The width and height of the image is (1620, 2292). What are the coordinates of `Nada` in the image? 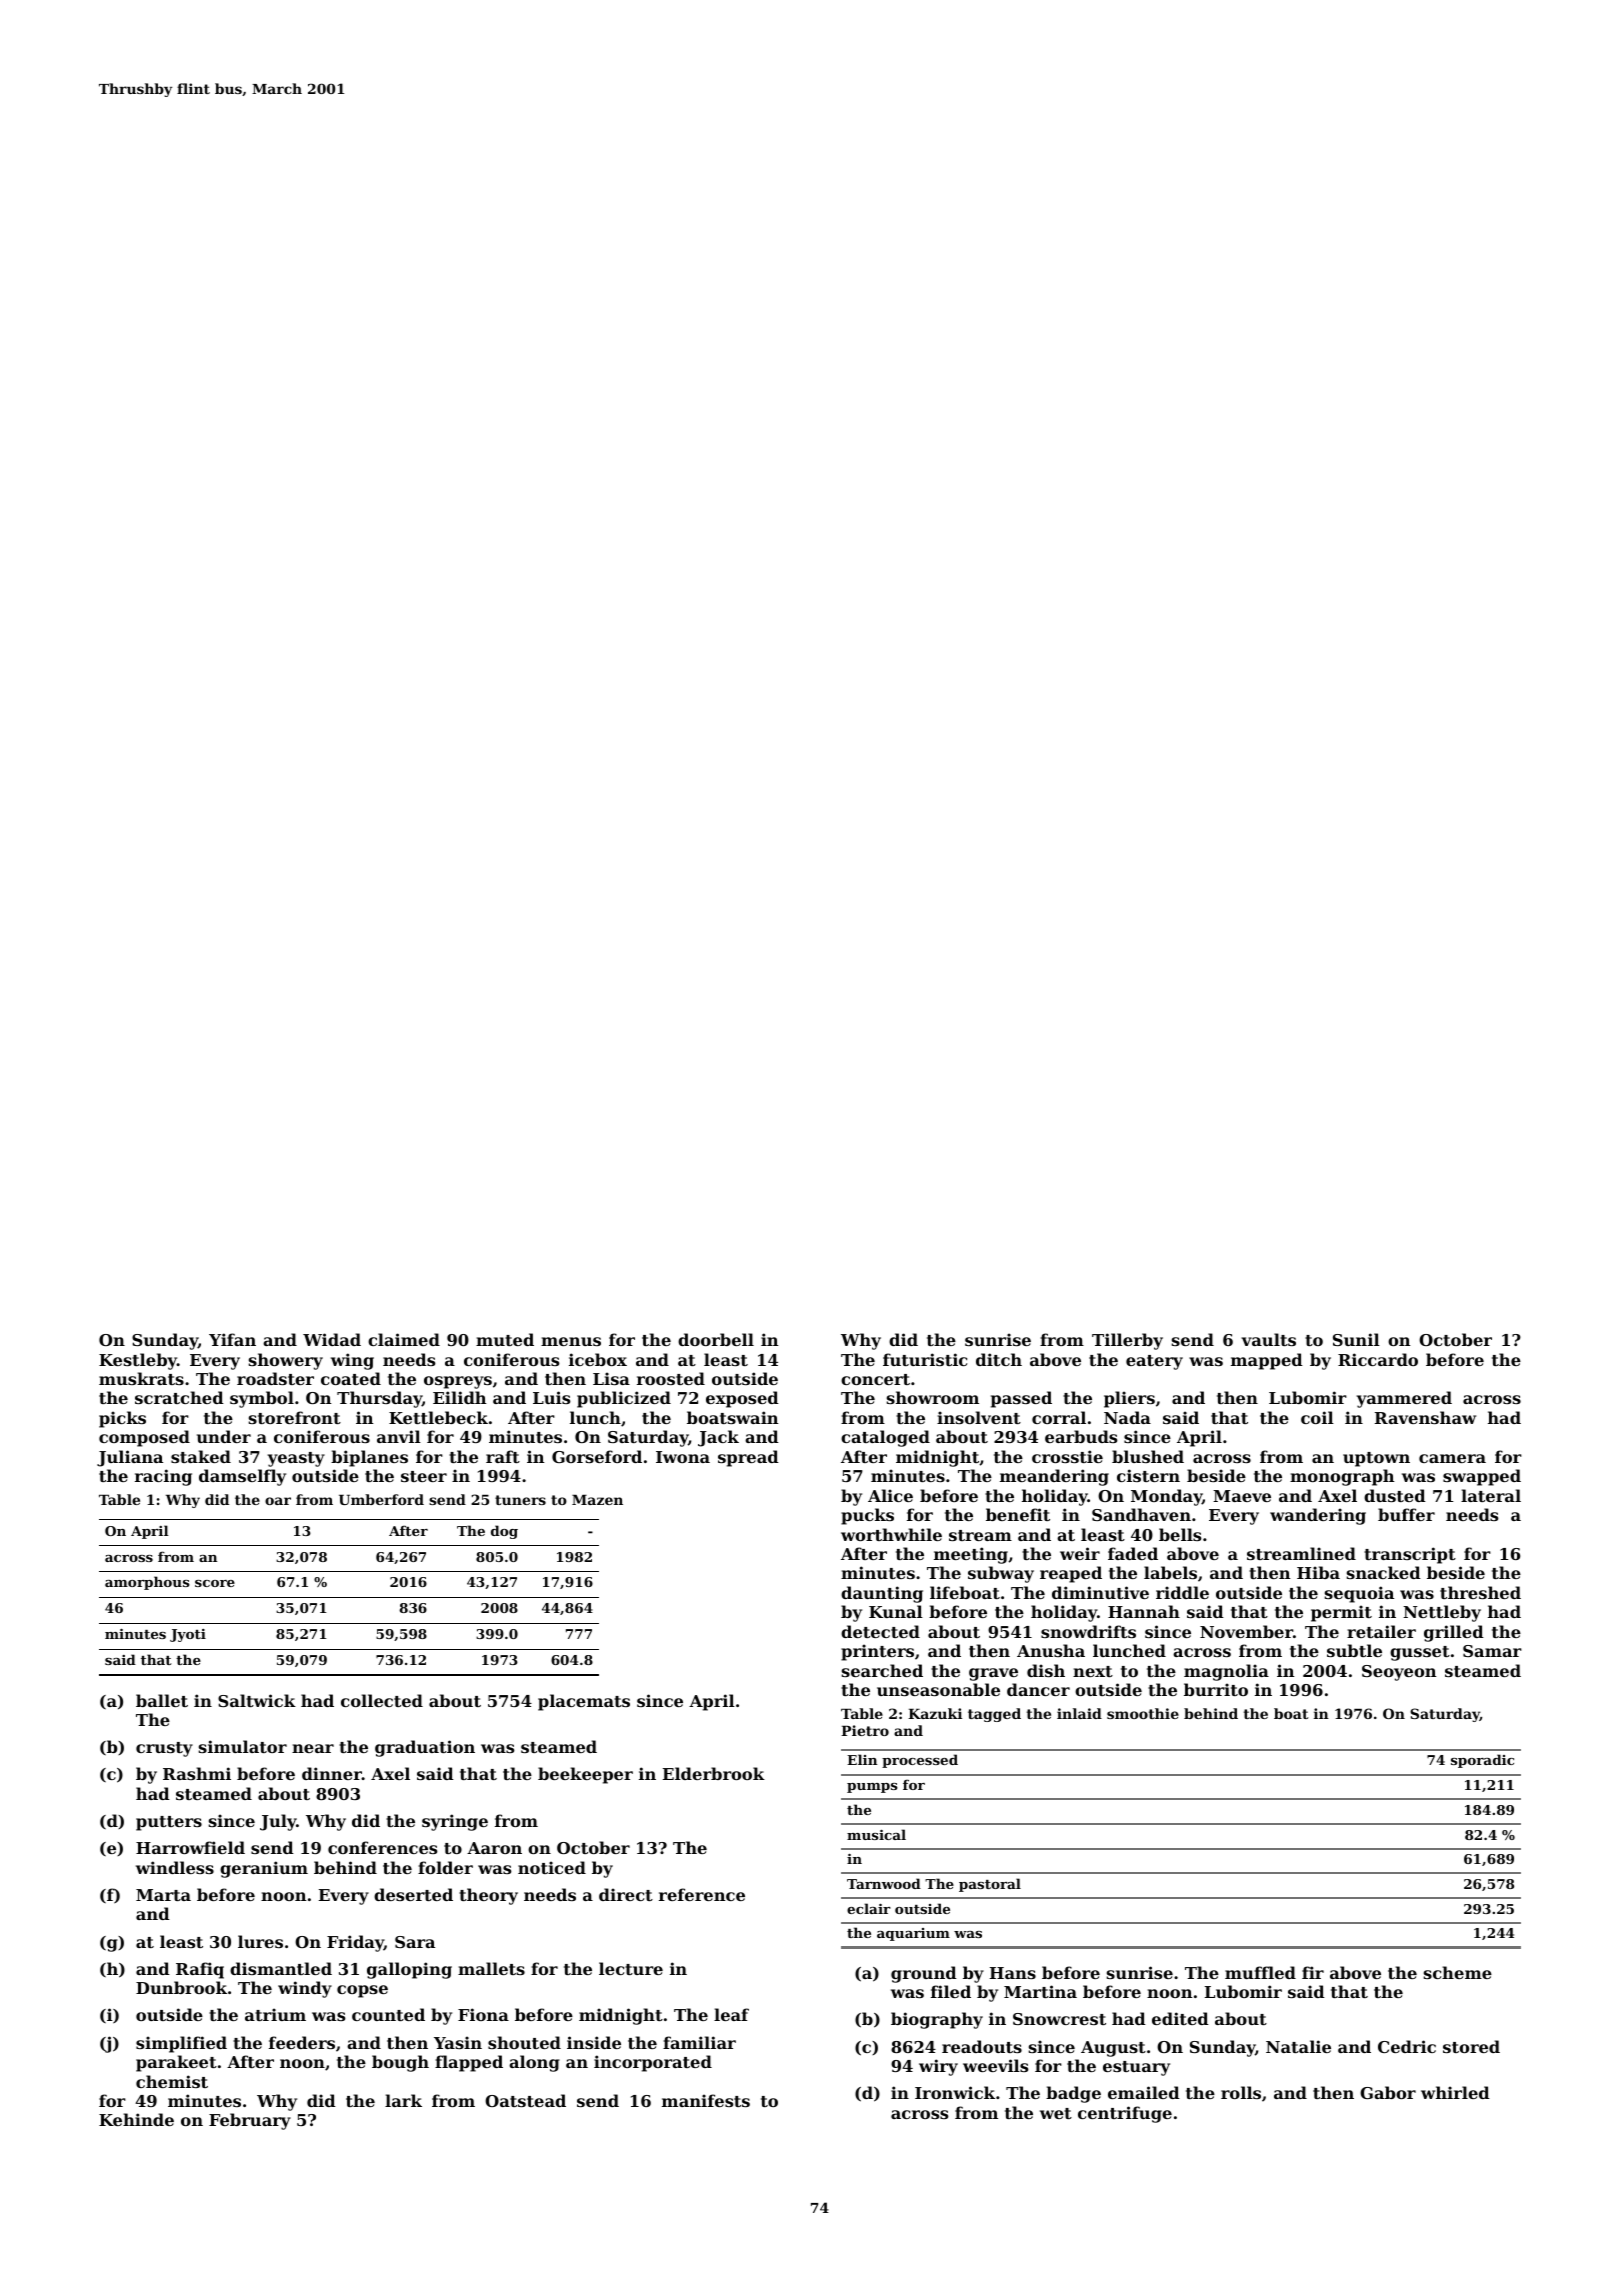 It's located at (1127, 1417).
